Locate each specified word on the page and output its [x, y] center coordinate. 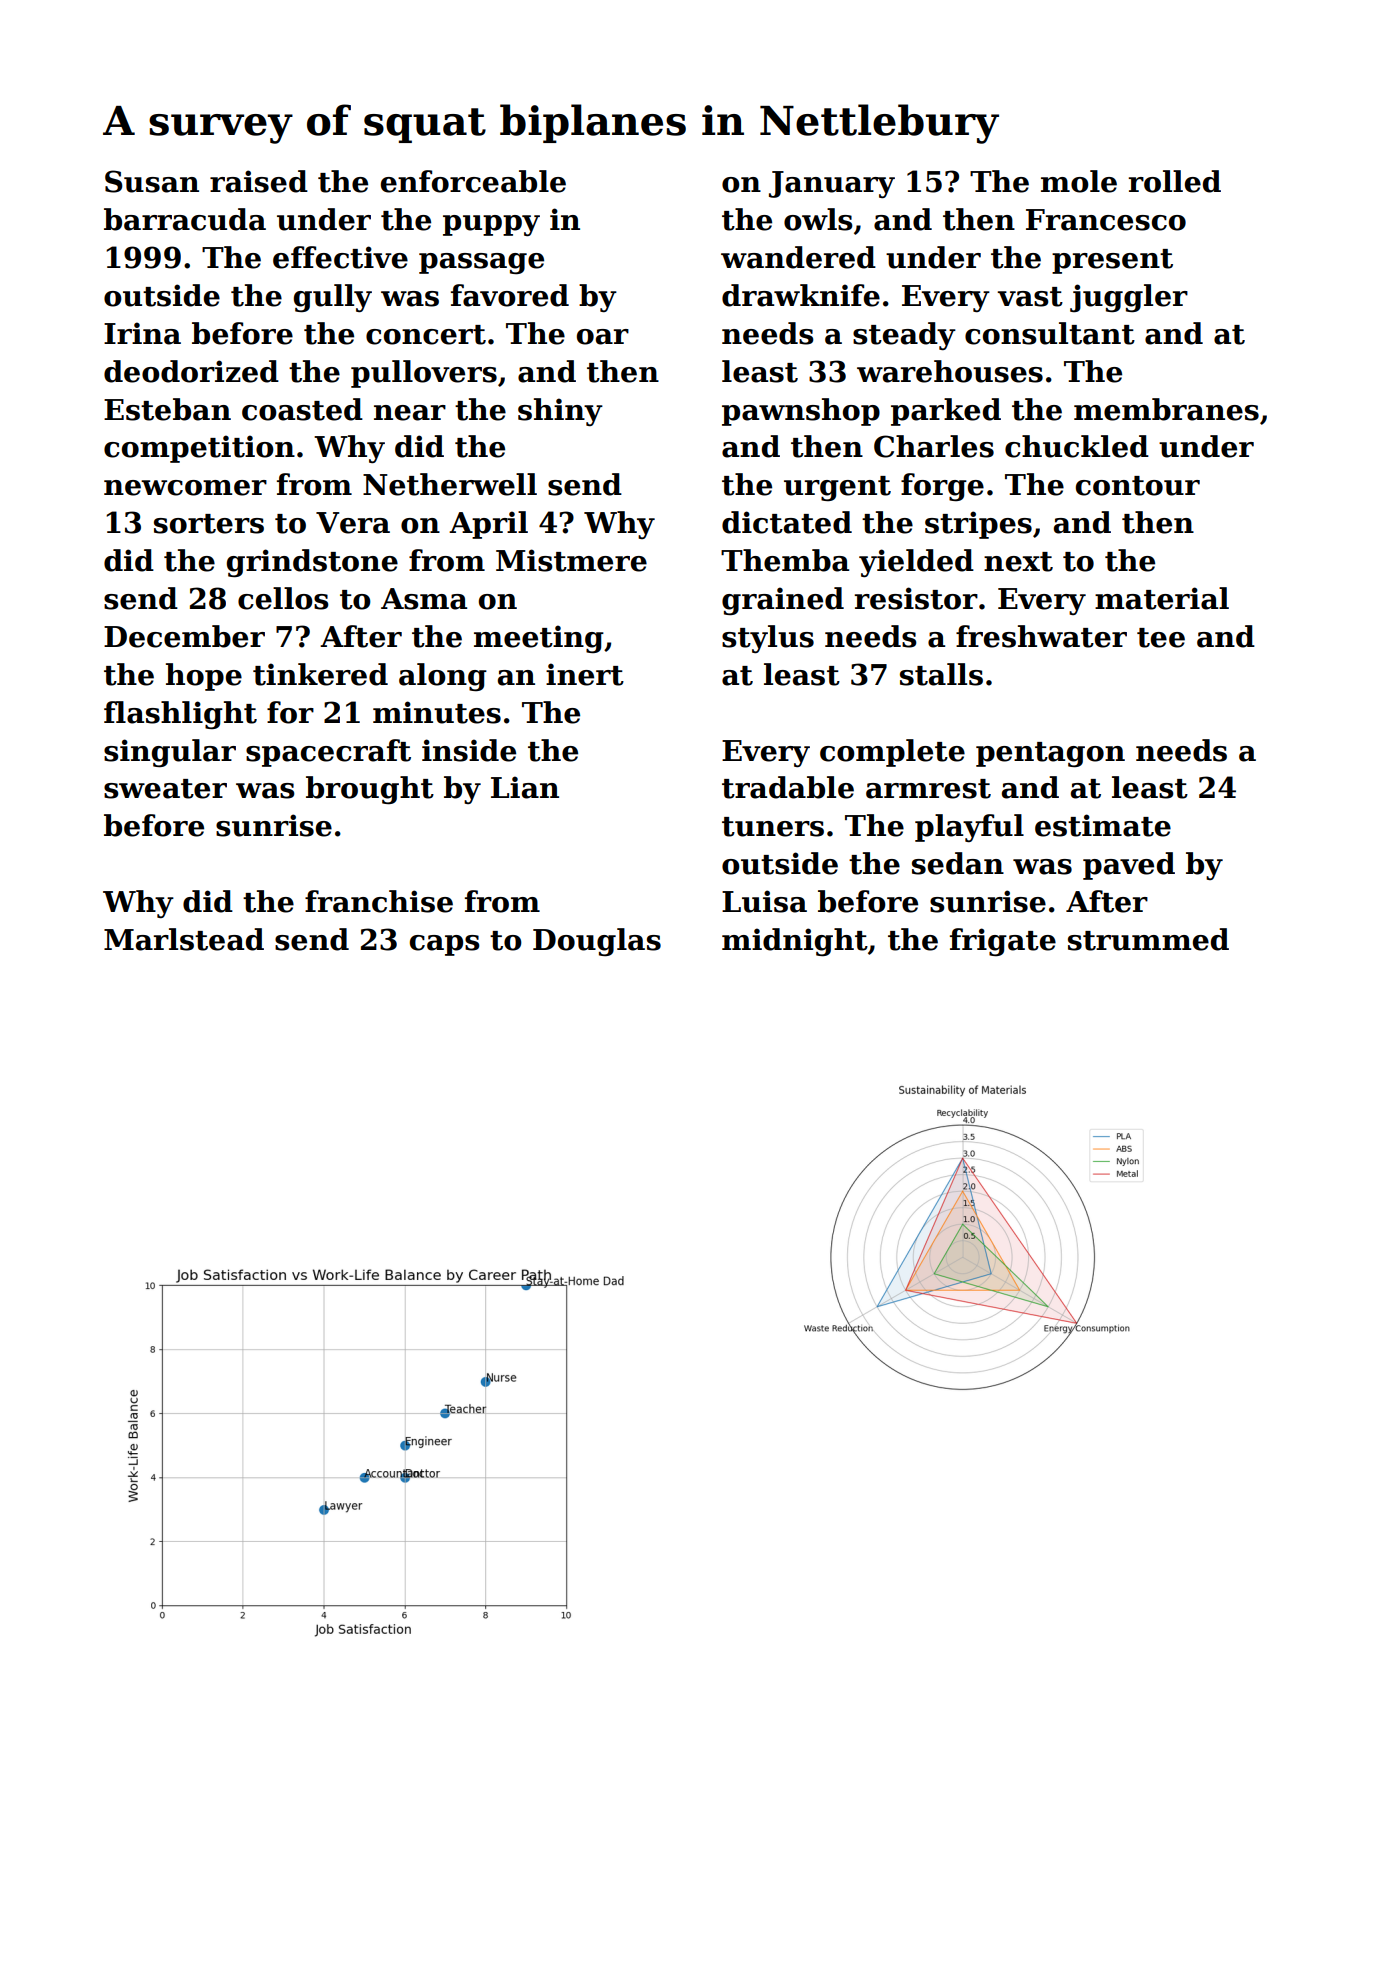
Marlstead [184, 939]
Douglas [597, 942]
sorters [209, 524]
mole [1079, 181]
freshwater [1041, 636]
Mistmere [571, 560]
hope [204, 677]
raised [259, 181]
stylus [768, 639]
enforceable [473, 181]
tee [1161, 638]
